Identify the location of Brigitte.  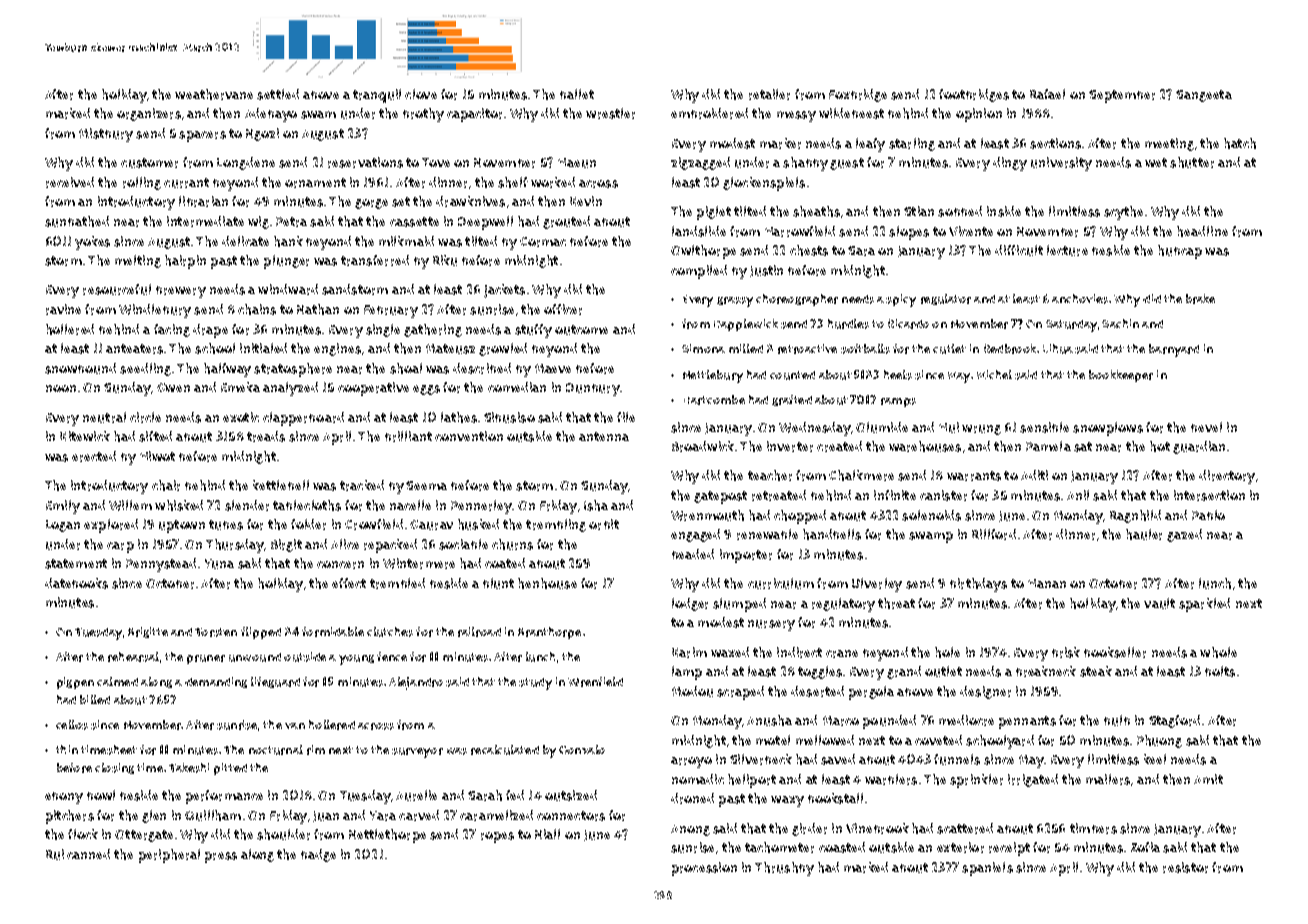
(148, 632).
